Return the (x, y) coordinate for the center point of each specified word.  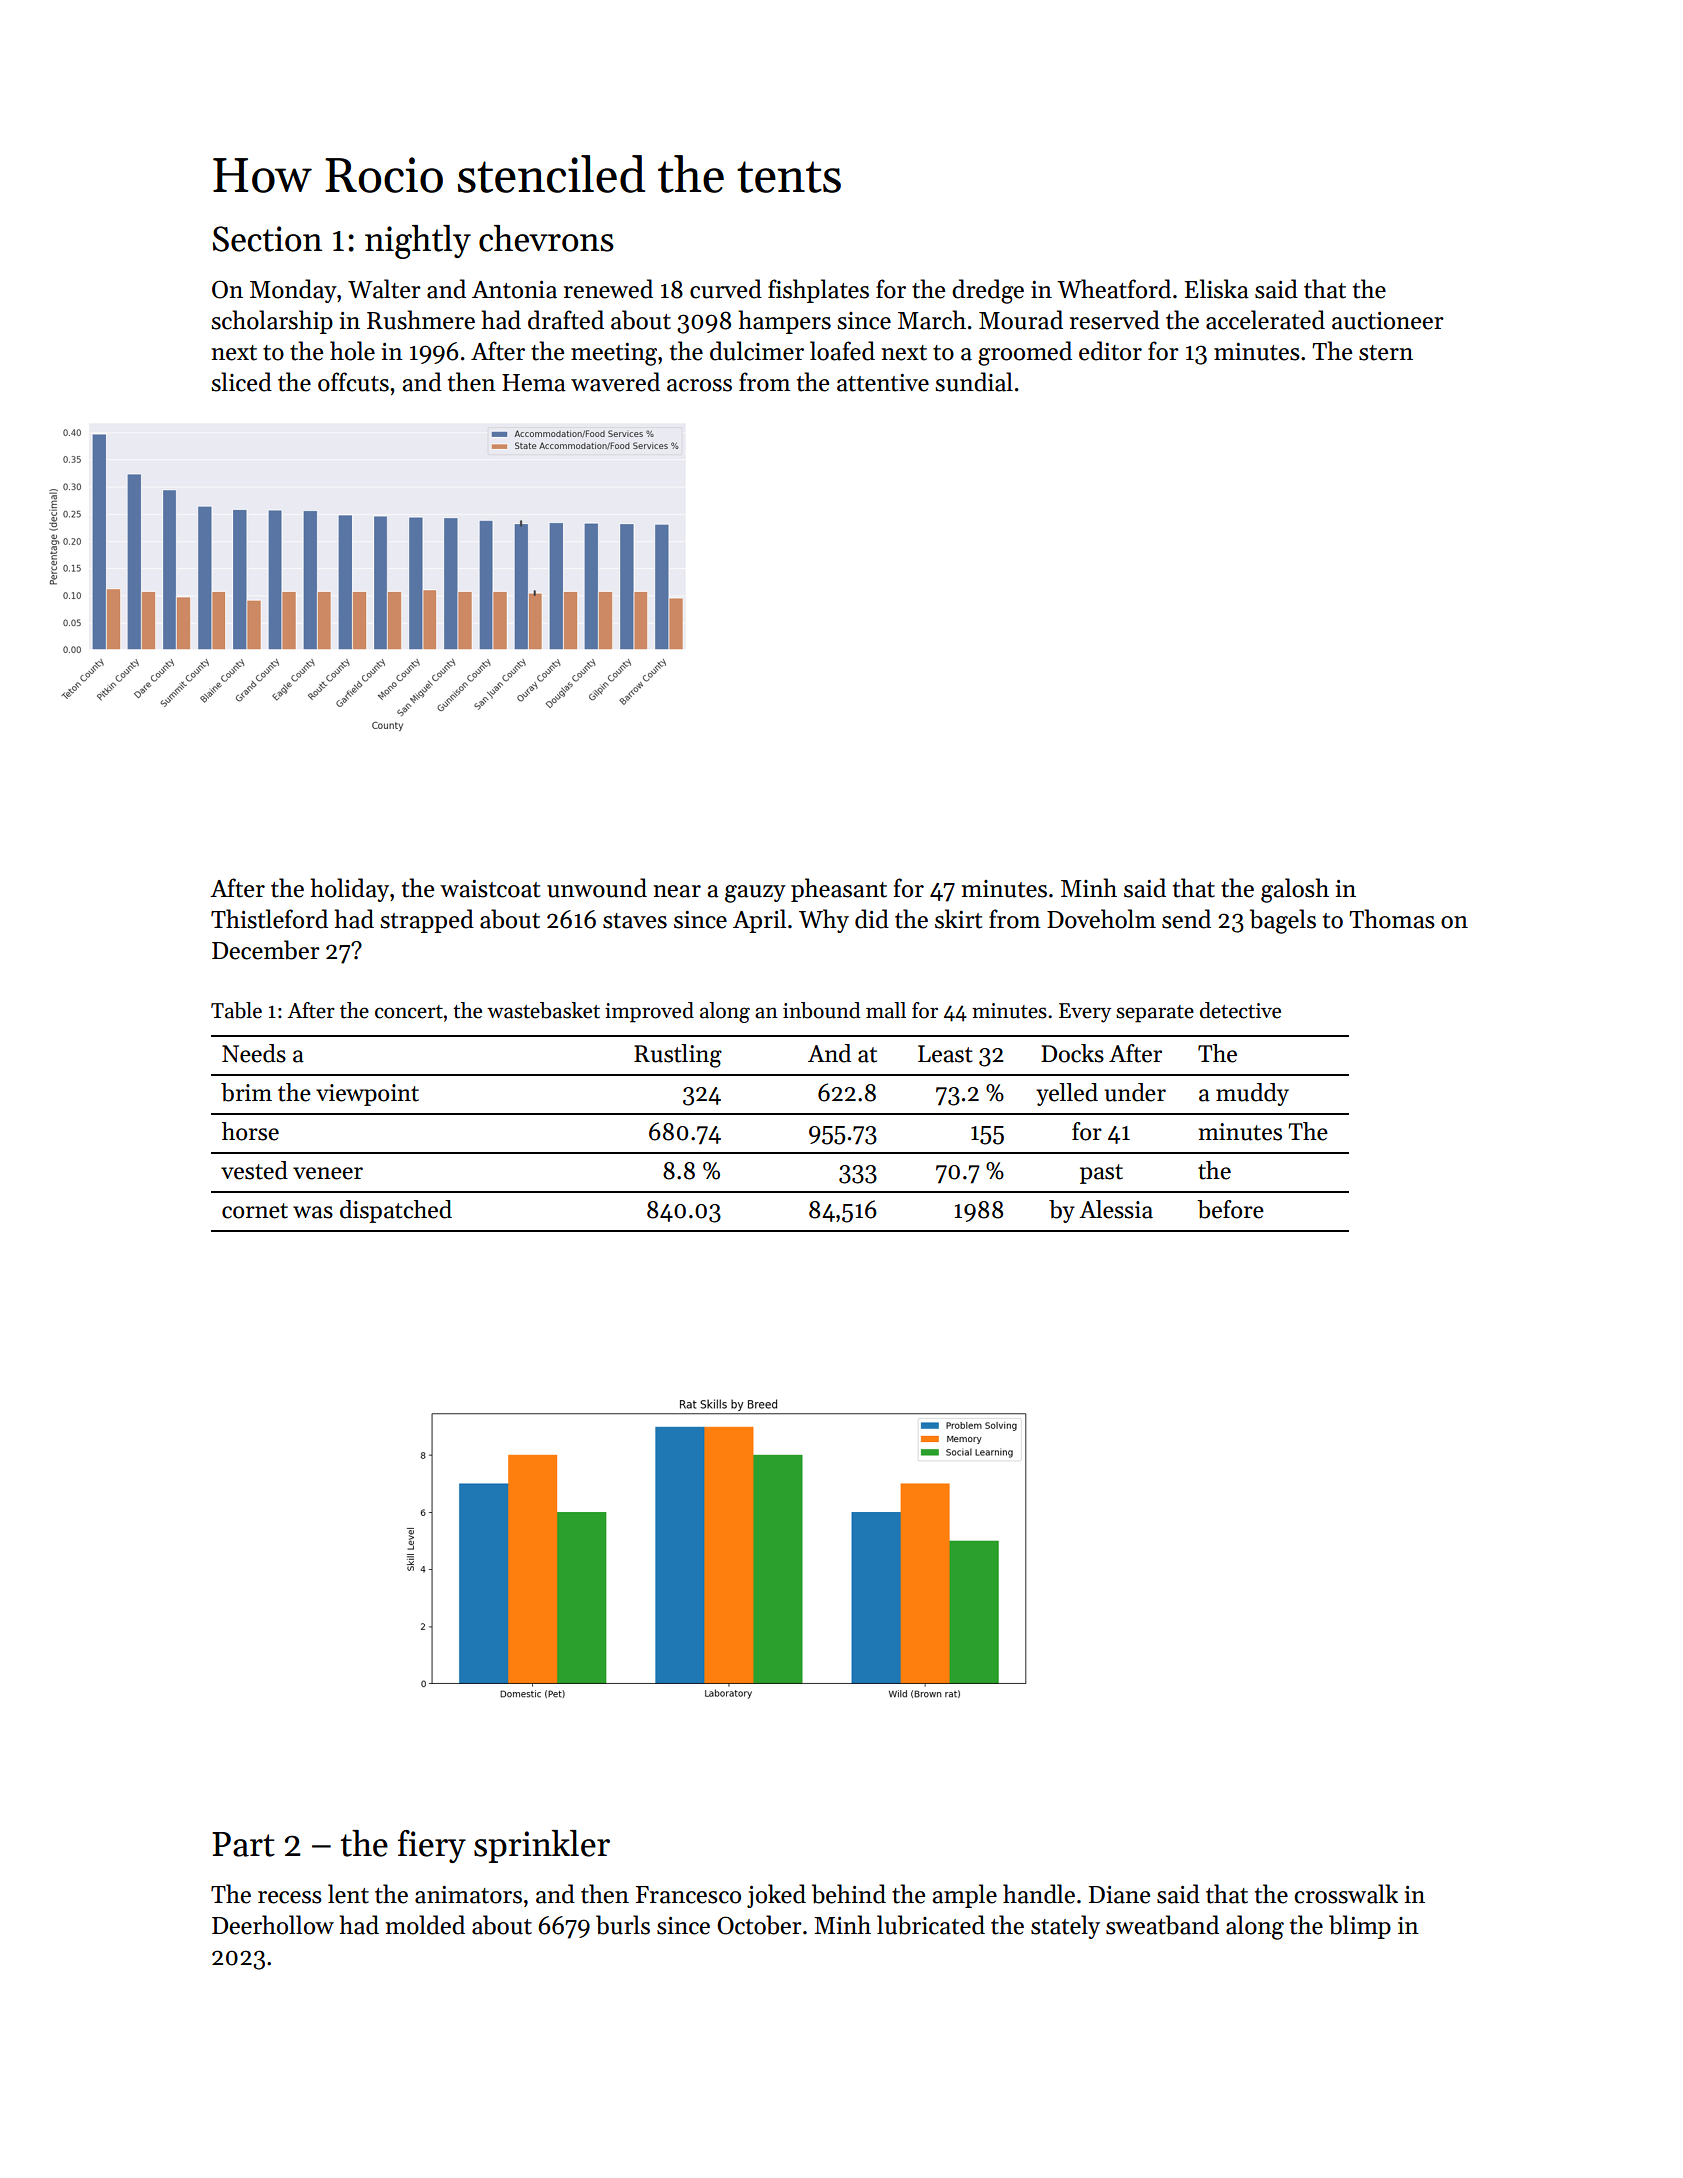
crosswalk (1346, 1894)
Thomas (1392, 919)
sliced (241, 382)
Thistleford (269, 919)
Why (824, 921)
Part (243, 1844)
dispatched (396, 1211)
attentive (883, 383)
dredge (988, 291)
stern (1386, 353)
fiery (432, 1846)
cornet (255, 1211)
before (1230, 1209)
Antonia (514, 290)
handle (1039, 1894)
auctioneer (1388, 321)
